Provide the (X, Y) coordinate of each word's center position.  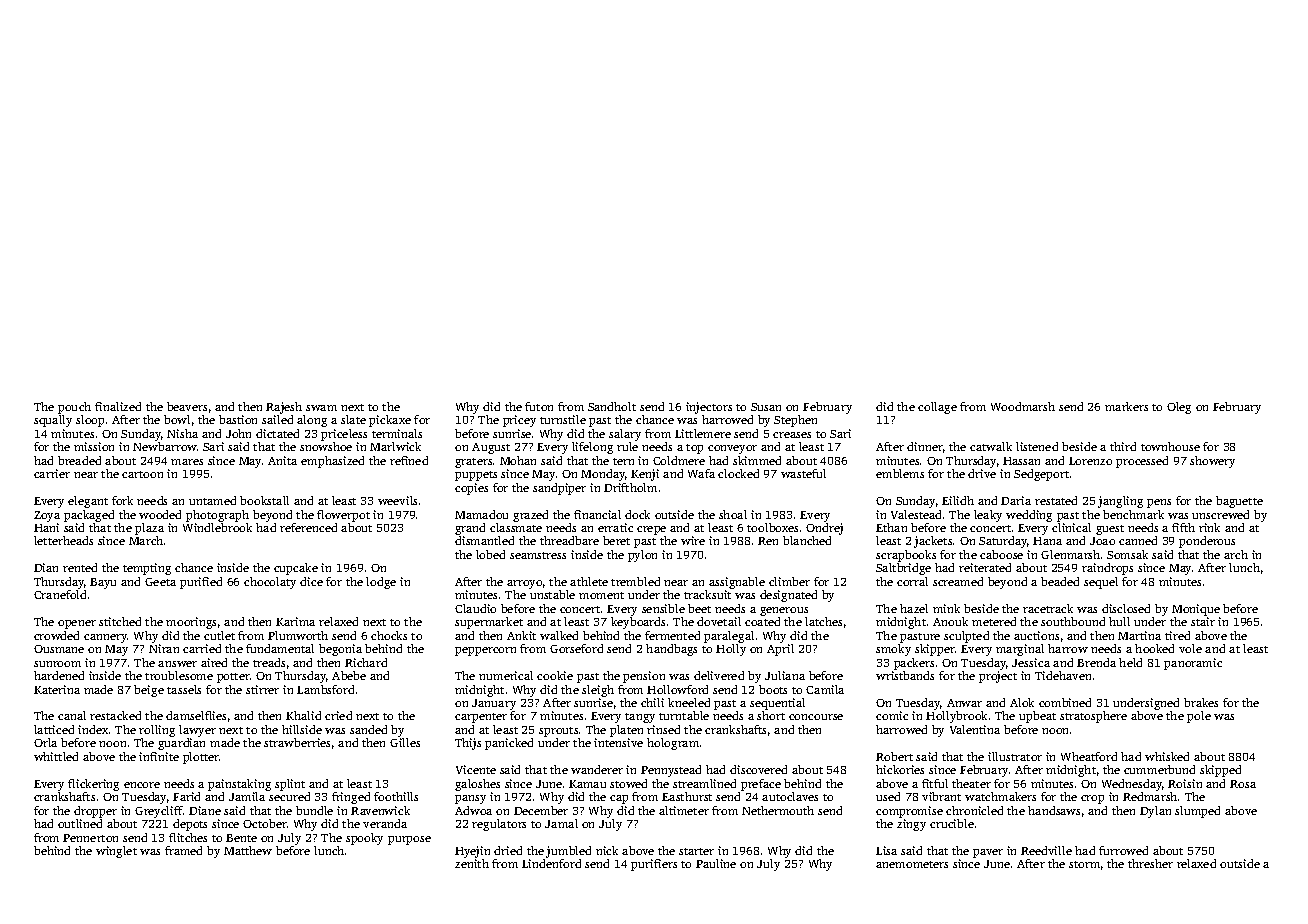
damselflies (196, 715)
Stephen (795, 421)
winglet (116, 852)
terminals (397, 433)
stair (1203, 621)
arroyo (524, 584)
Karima (295, 621)
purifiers (654, 865)
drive (982, 473)
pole (1199, 717)
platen (626, 731)
